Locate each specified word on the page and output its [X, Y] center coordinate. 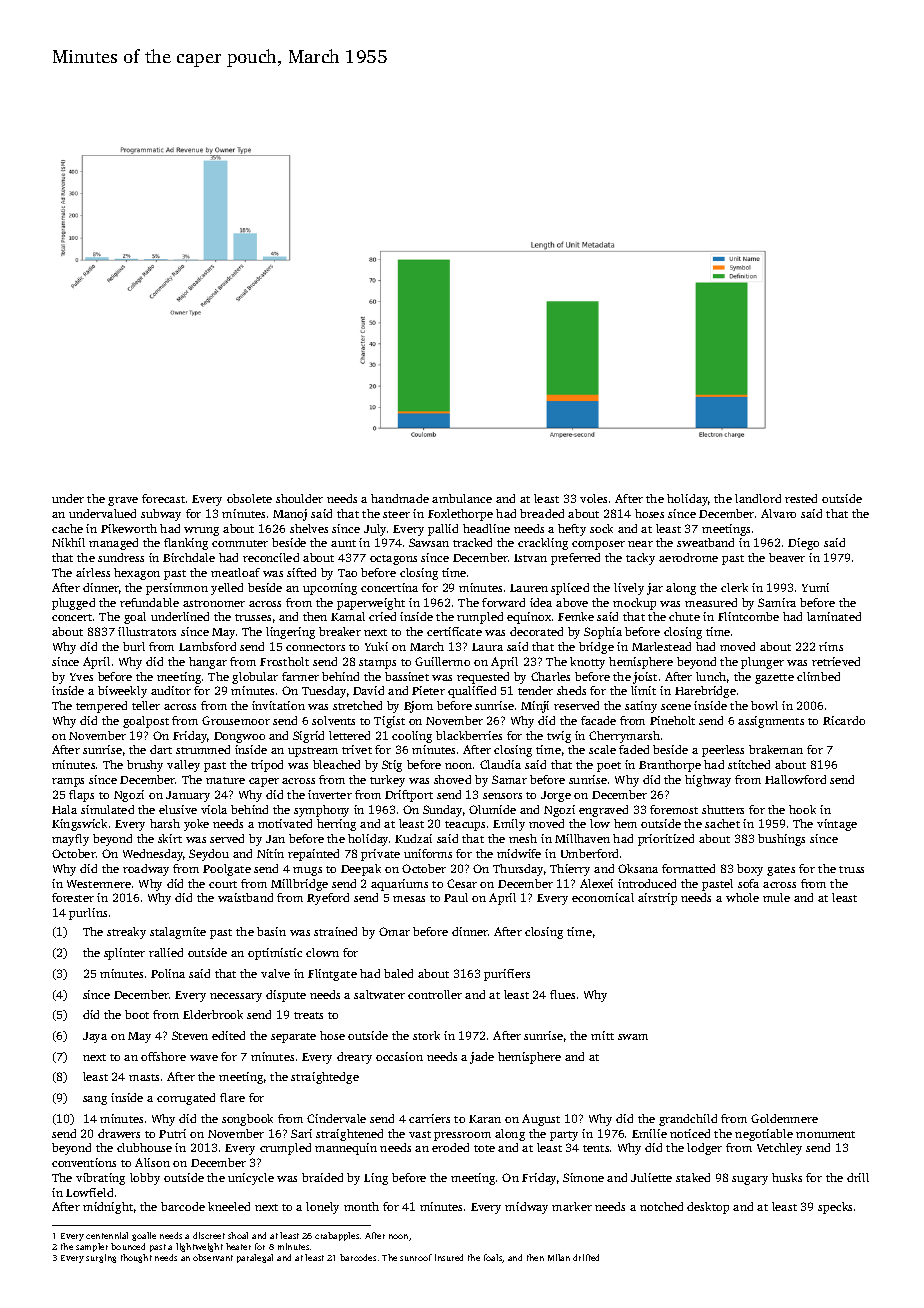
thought [136, 1258]
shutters [723, 809]
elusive [178, 809]
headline [486, 528]
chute [684, 616]
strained [335, 931]
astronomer [214, 603]
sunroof [416, 1257]
